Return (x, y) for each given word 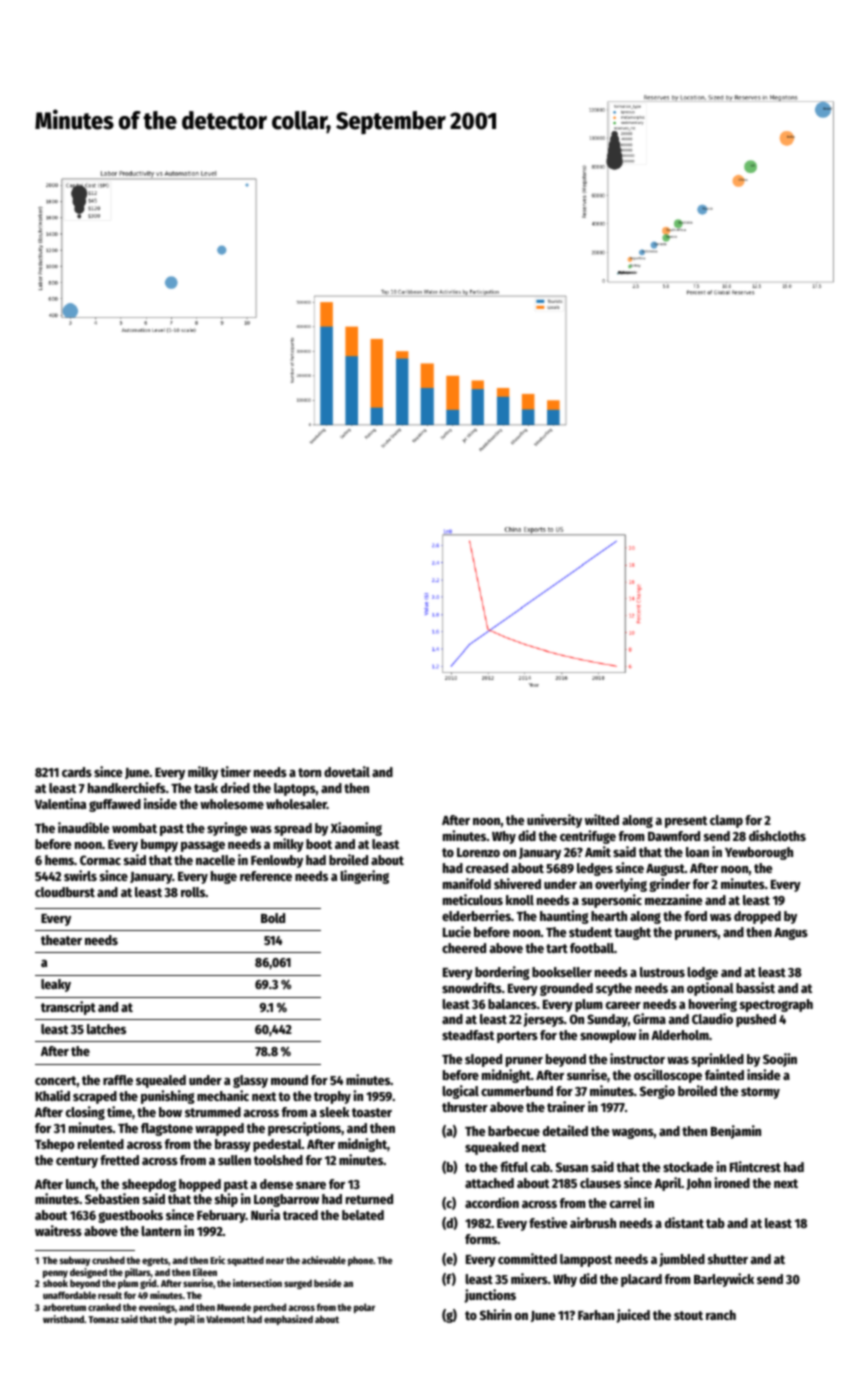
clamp (726, 821)
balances (512, 1004)
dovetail (347, 771)
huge (224, 877)
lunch (80, 1184)
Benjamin (736, 1132)
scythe (614, 989)
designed (88, 1273)
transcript (68, 1008)
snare (311, 1185)
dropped (757, 917)
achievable (324, 1260)
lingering (364, 877)
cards (77, 772)
